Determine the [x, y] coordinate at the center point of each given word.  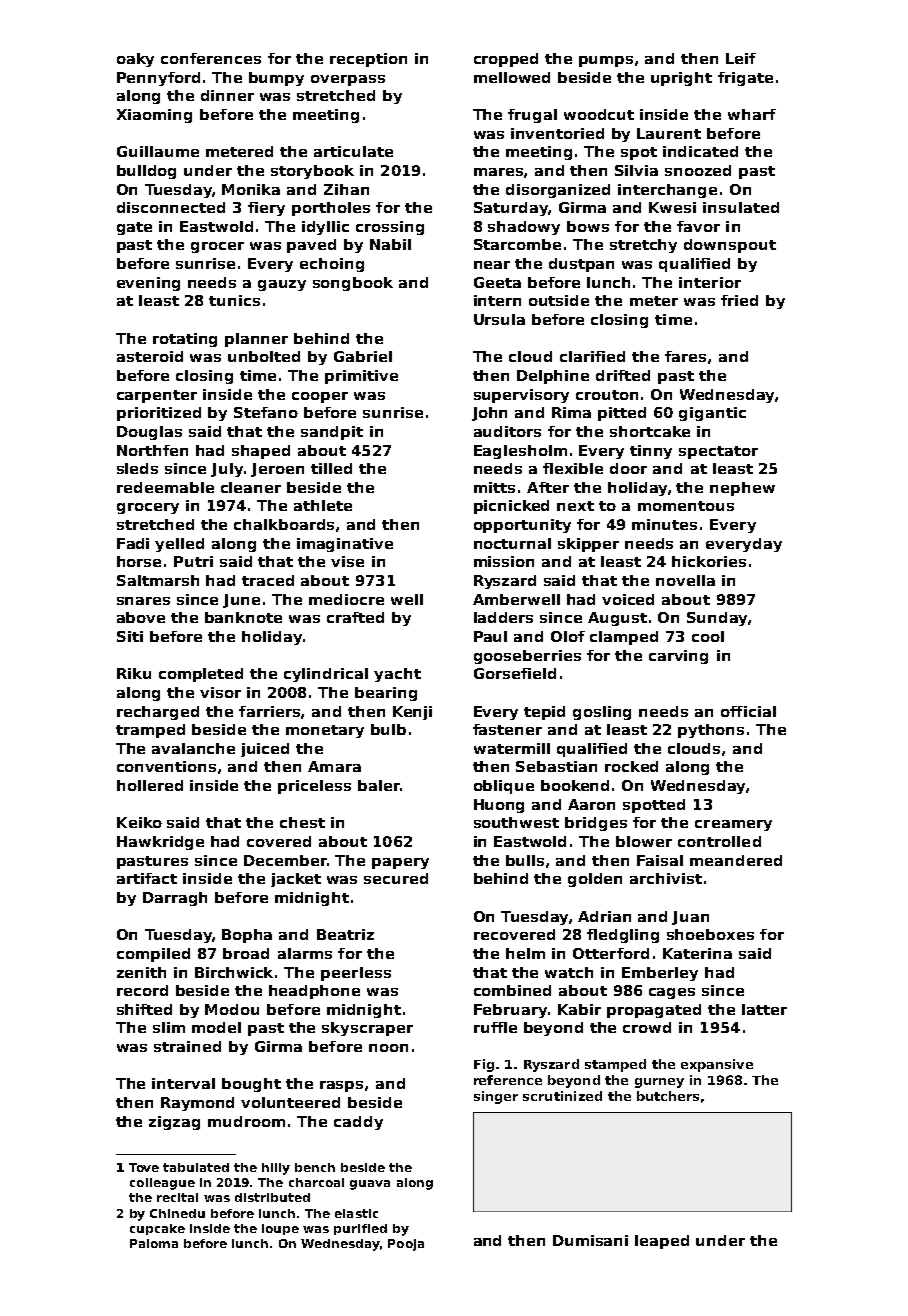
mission [504, 561]
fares [685, 356]
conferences [211, 58]
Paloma [154, 1243]
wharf [752, 114]
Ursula [499, 319]
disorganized [558, 191]
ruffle [495, 1027]
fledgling [623, 936]
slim [169, 1027]
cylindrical [326, 675]
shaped [261, 452]
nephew [742, 489]
